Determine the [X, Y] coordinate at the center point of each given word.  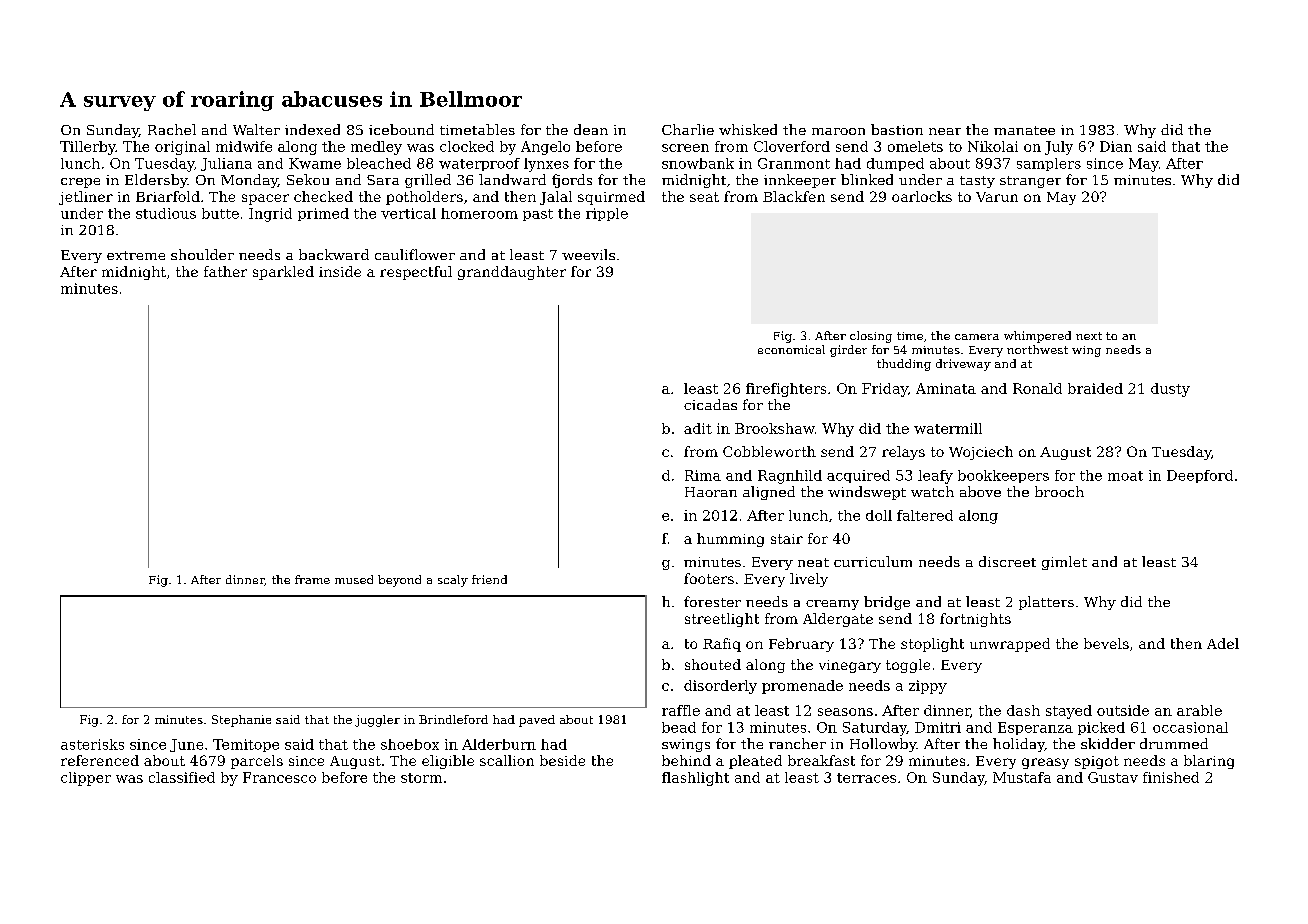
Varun [997, 197]
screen [685, 148]
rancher [797, 743]
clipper [86, 779]
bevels [1106, 643]
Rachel [172, 129]
